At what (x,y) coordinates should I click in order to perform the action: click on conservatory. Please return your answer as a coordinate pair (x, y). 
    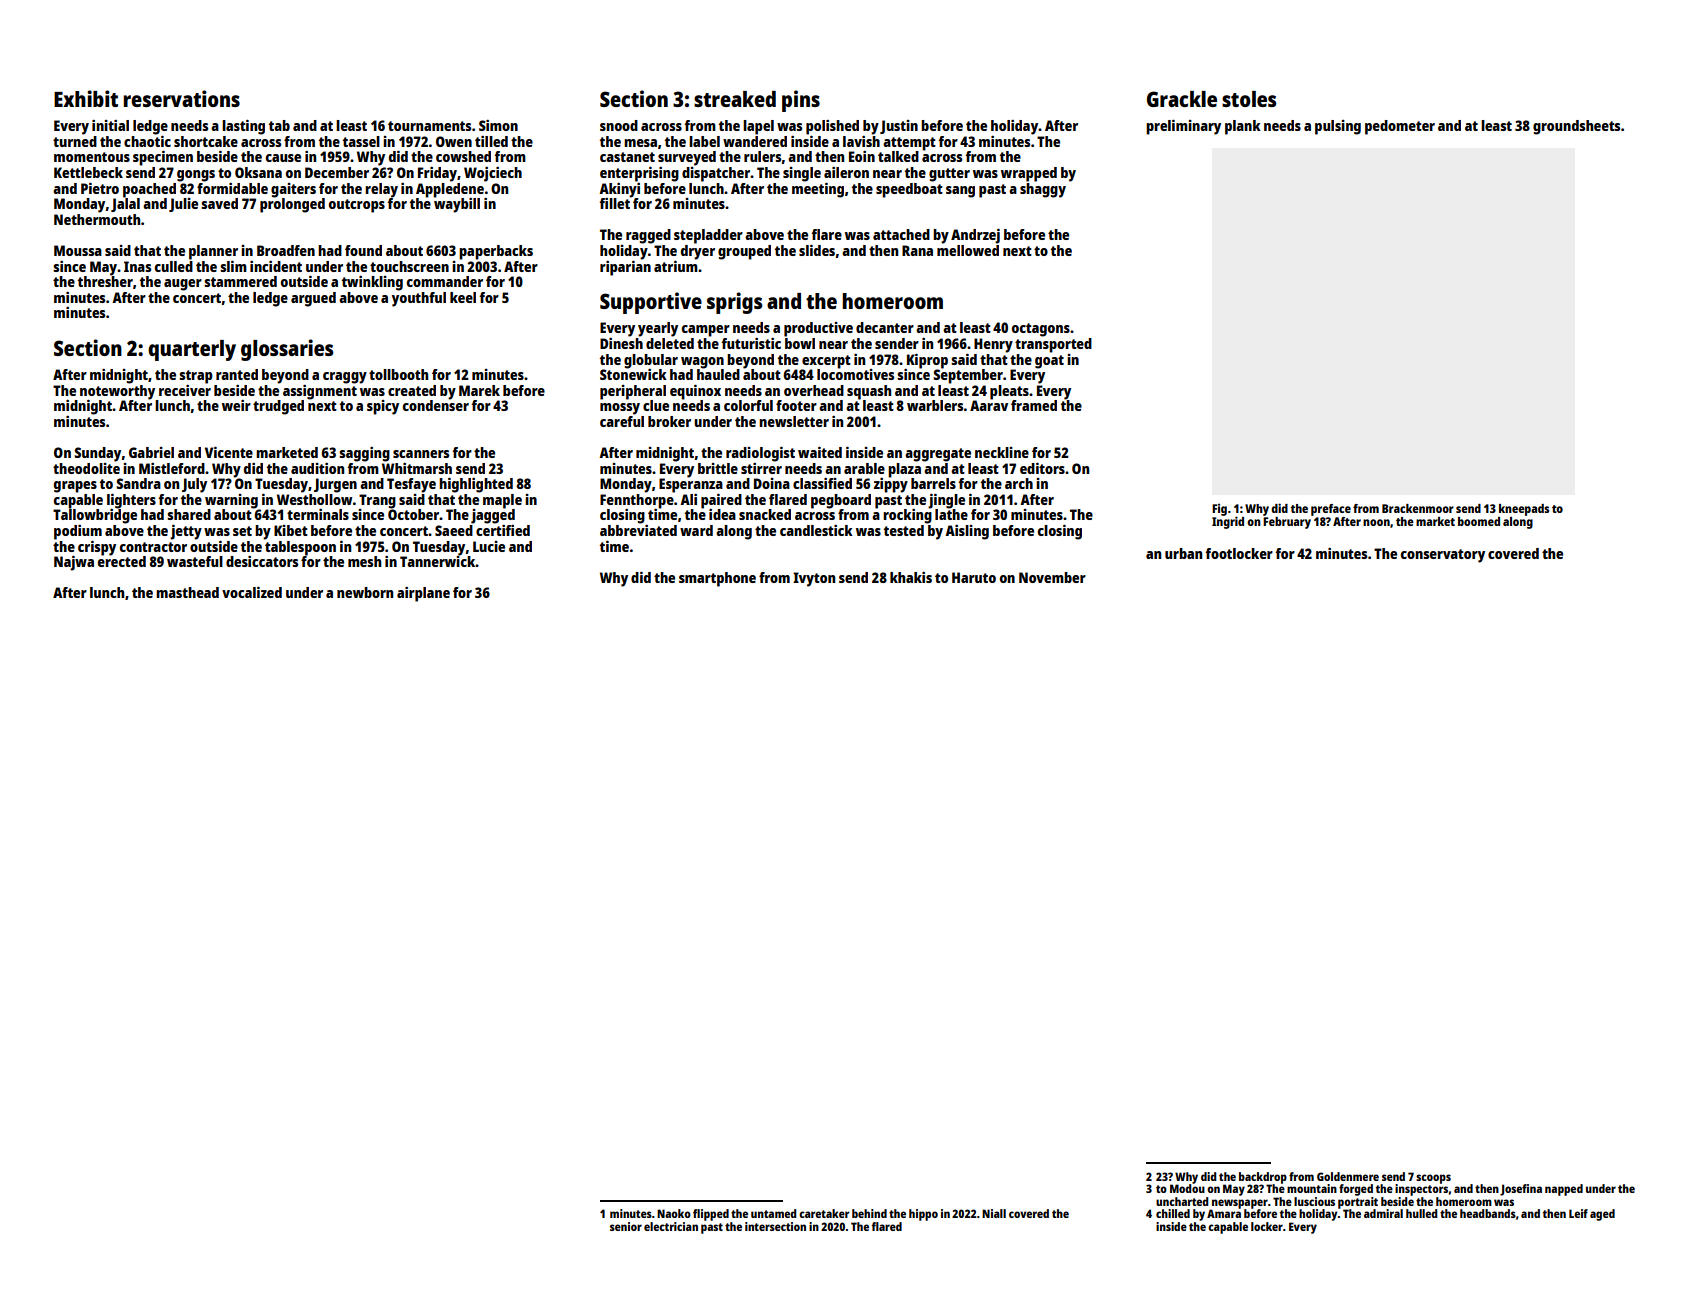
    Looking at the image, I should click on (1443, 556).
